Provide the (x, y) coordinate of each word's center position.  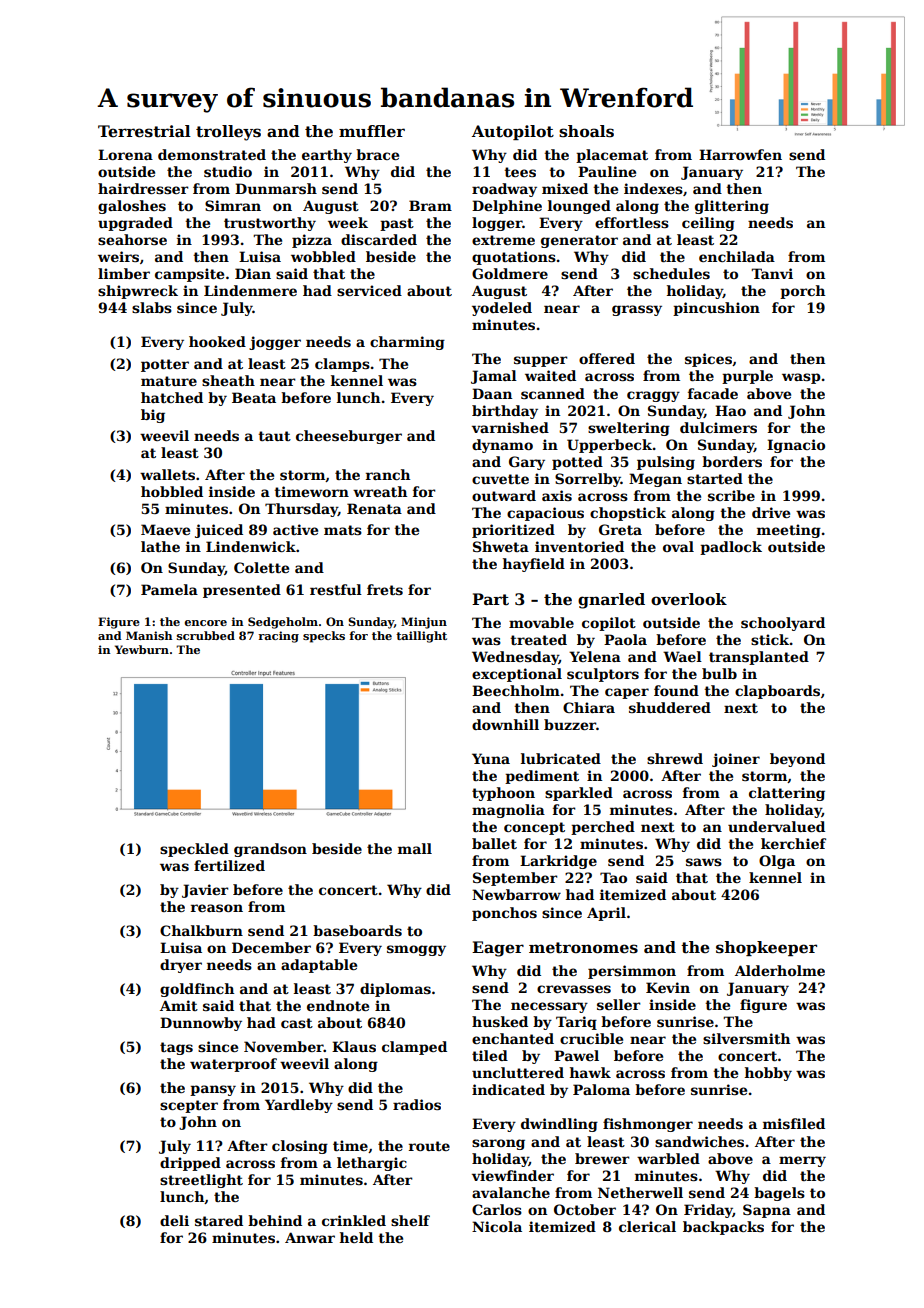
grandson (270, 850)
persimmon (632, 972)
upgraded (135, 224)
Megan (655, 480)
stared (219, 1220)
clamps (342, 365)
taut (274, 436)
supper (541, 361)
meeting (789, 531)
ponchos (504, 914)
